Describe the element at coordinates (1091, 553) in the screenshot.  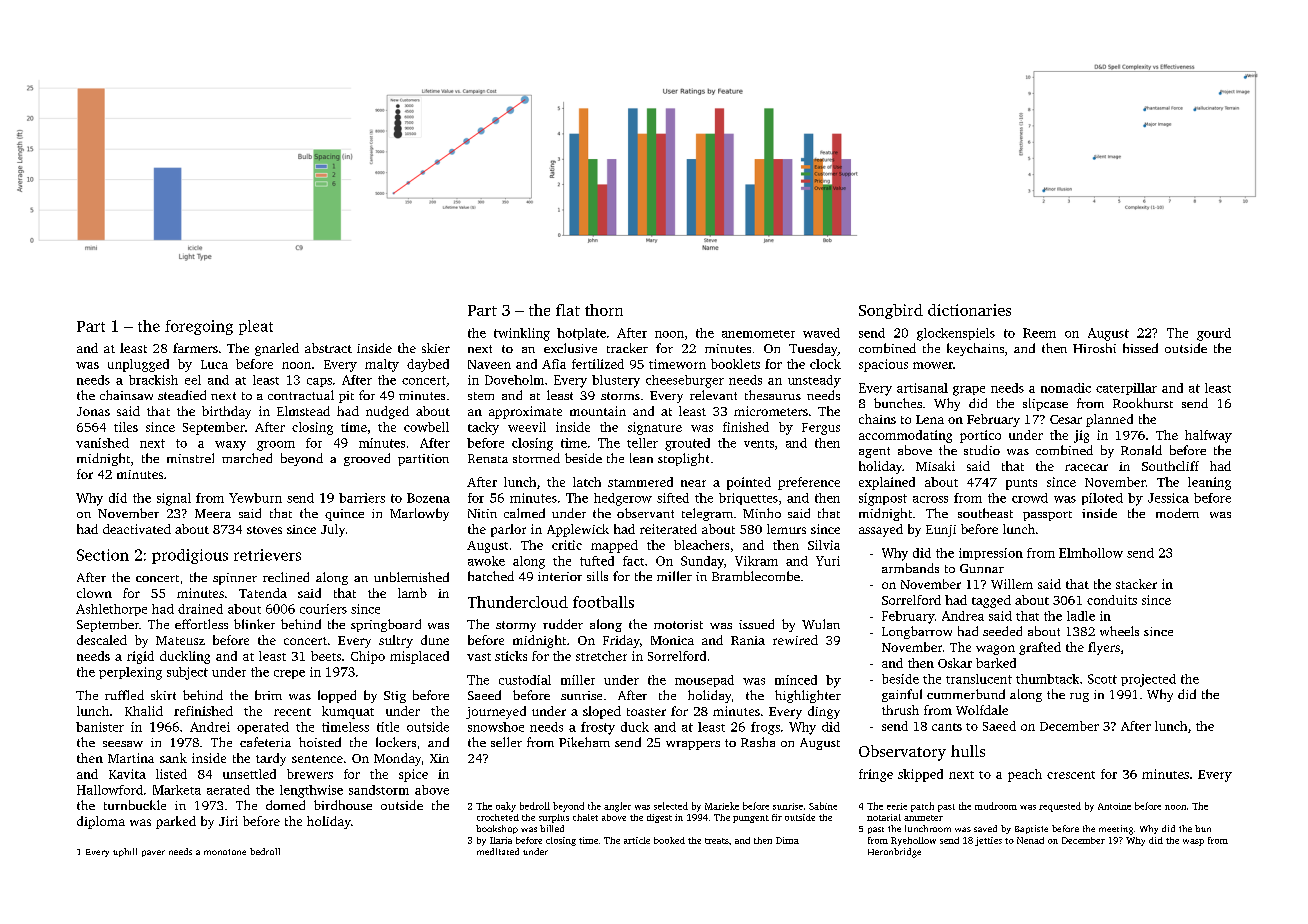
I see `Elmhollow` at that location.
